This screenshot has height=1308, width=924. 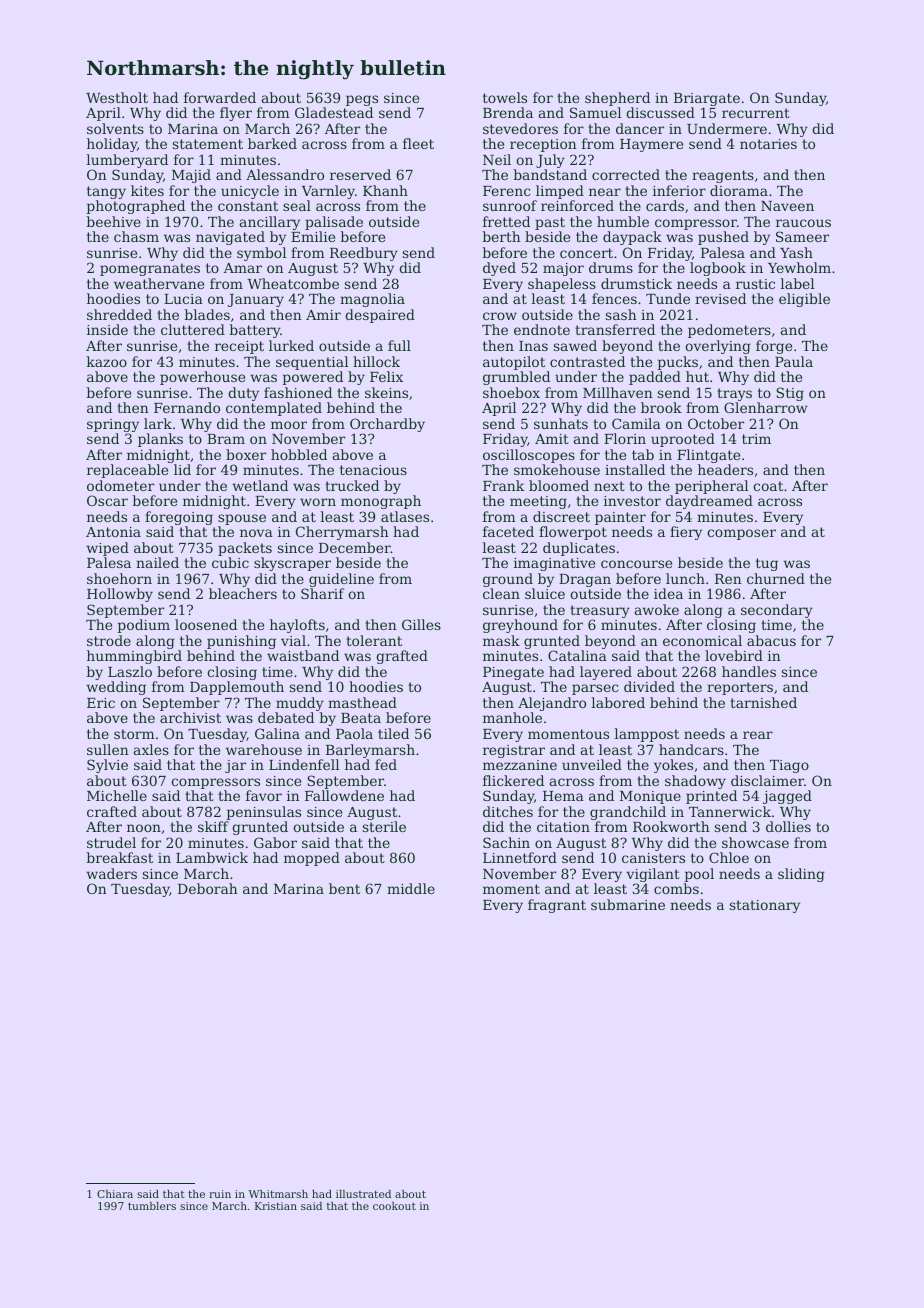 I want to click on submarine, so click(x=628, y=904).
